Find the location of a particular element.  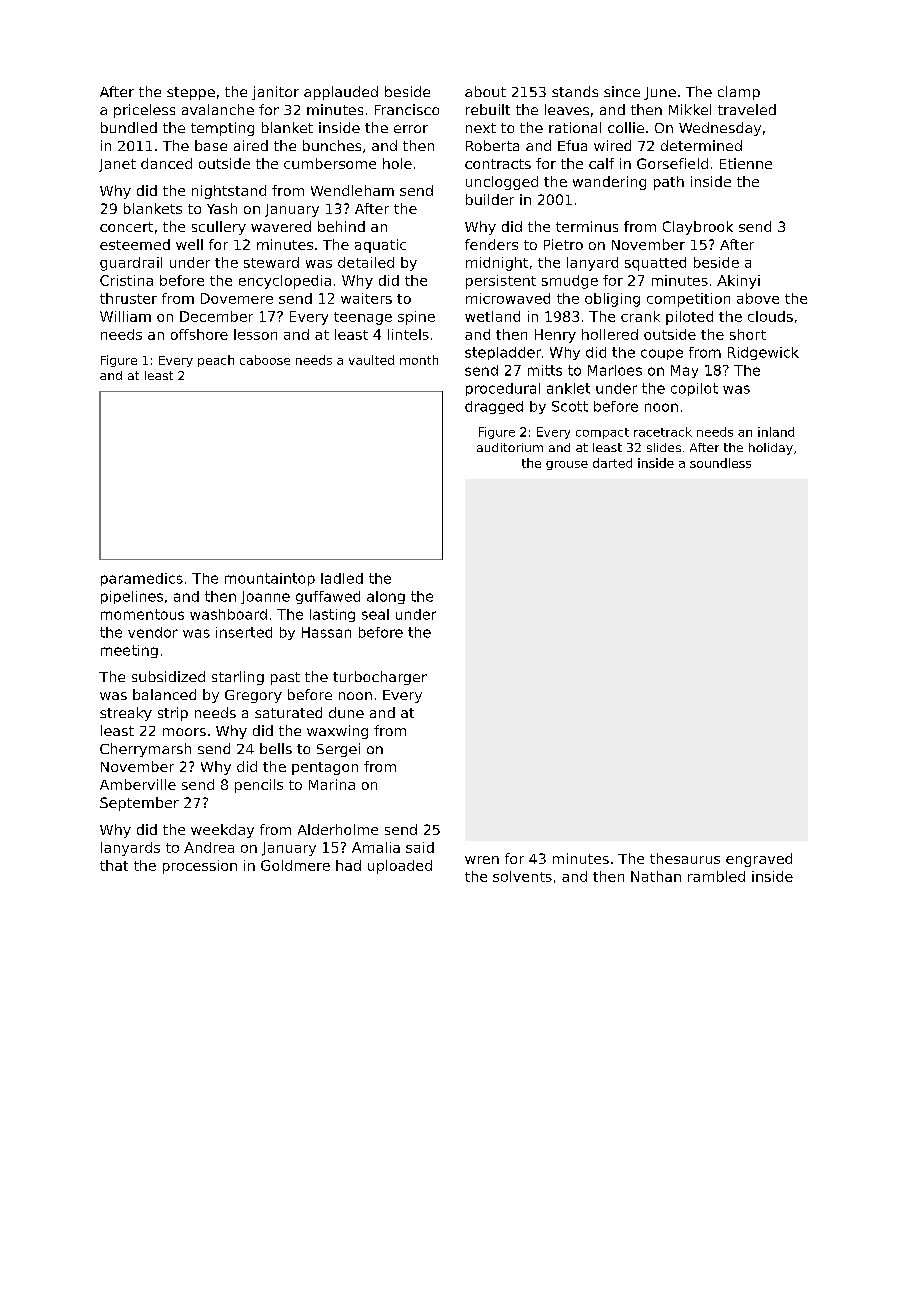

Sergei is located at coordinates (338, 750).
